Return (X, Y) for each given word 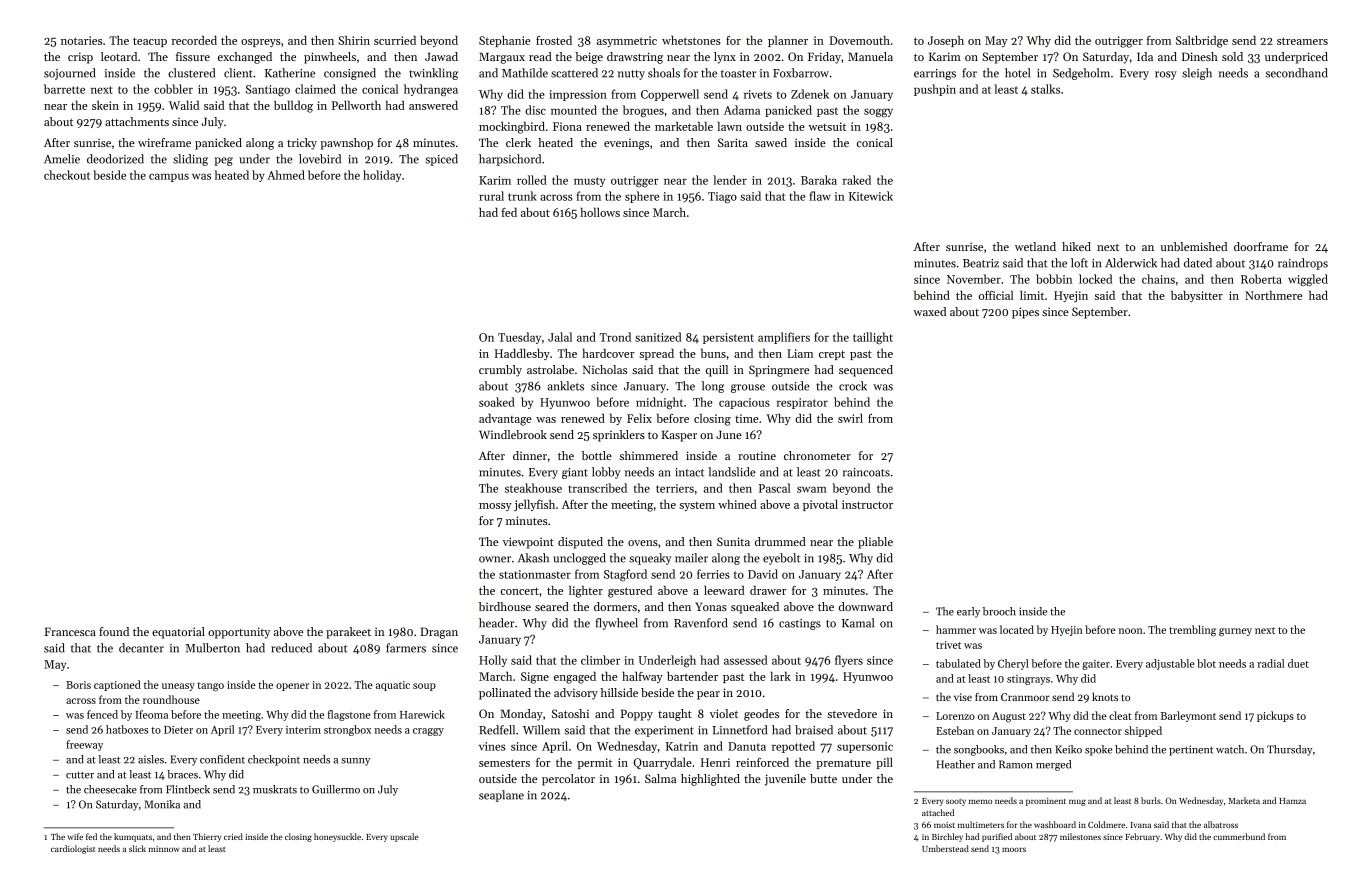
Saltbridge (1202, 41)
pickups (1275, 716)
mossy (495, 507)
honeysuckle (337, 837)
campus (169, 177)
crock (853, 386)
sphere (642, 197)
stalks (1045, 89)
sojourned (69, 74)
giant (575, 473)
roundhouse (171, 699)
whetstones (691, 40)
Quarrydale (662, 763)
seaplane (501, 796)
